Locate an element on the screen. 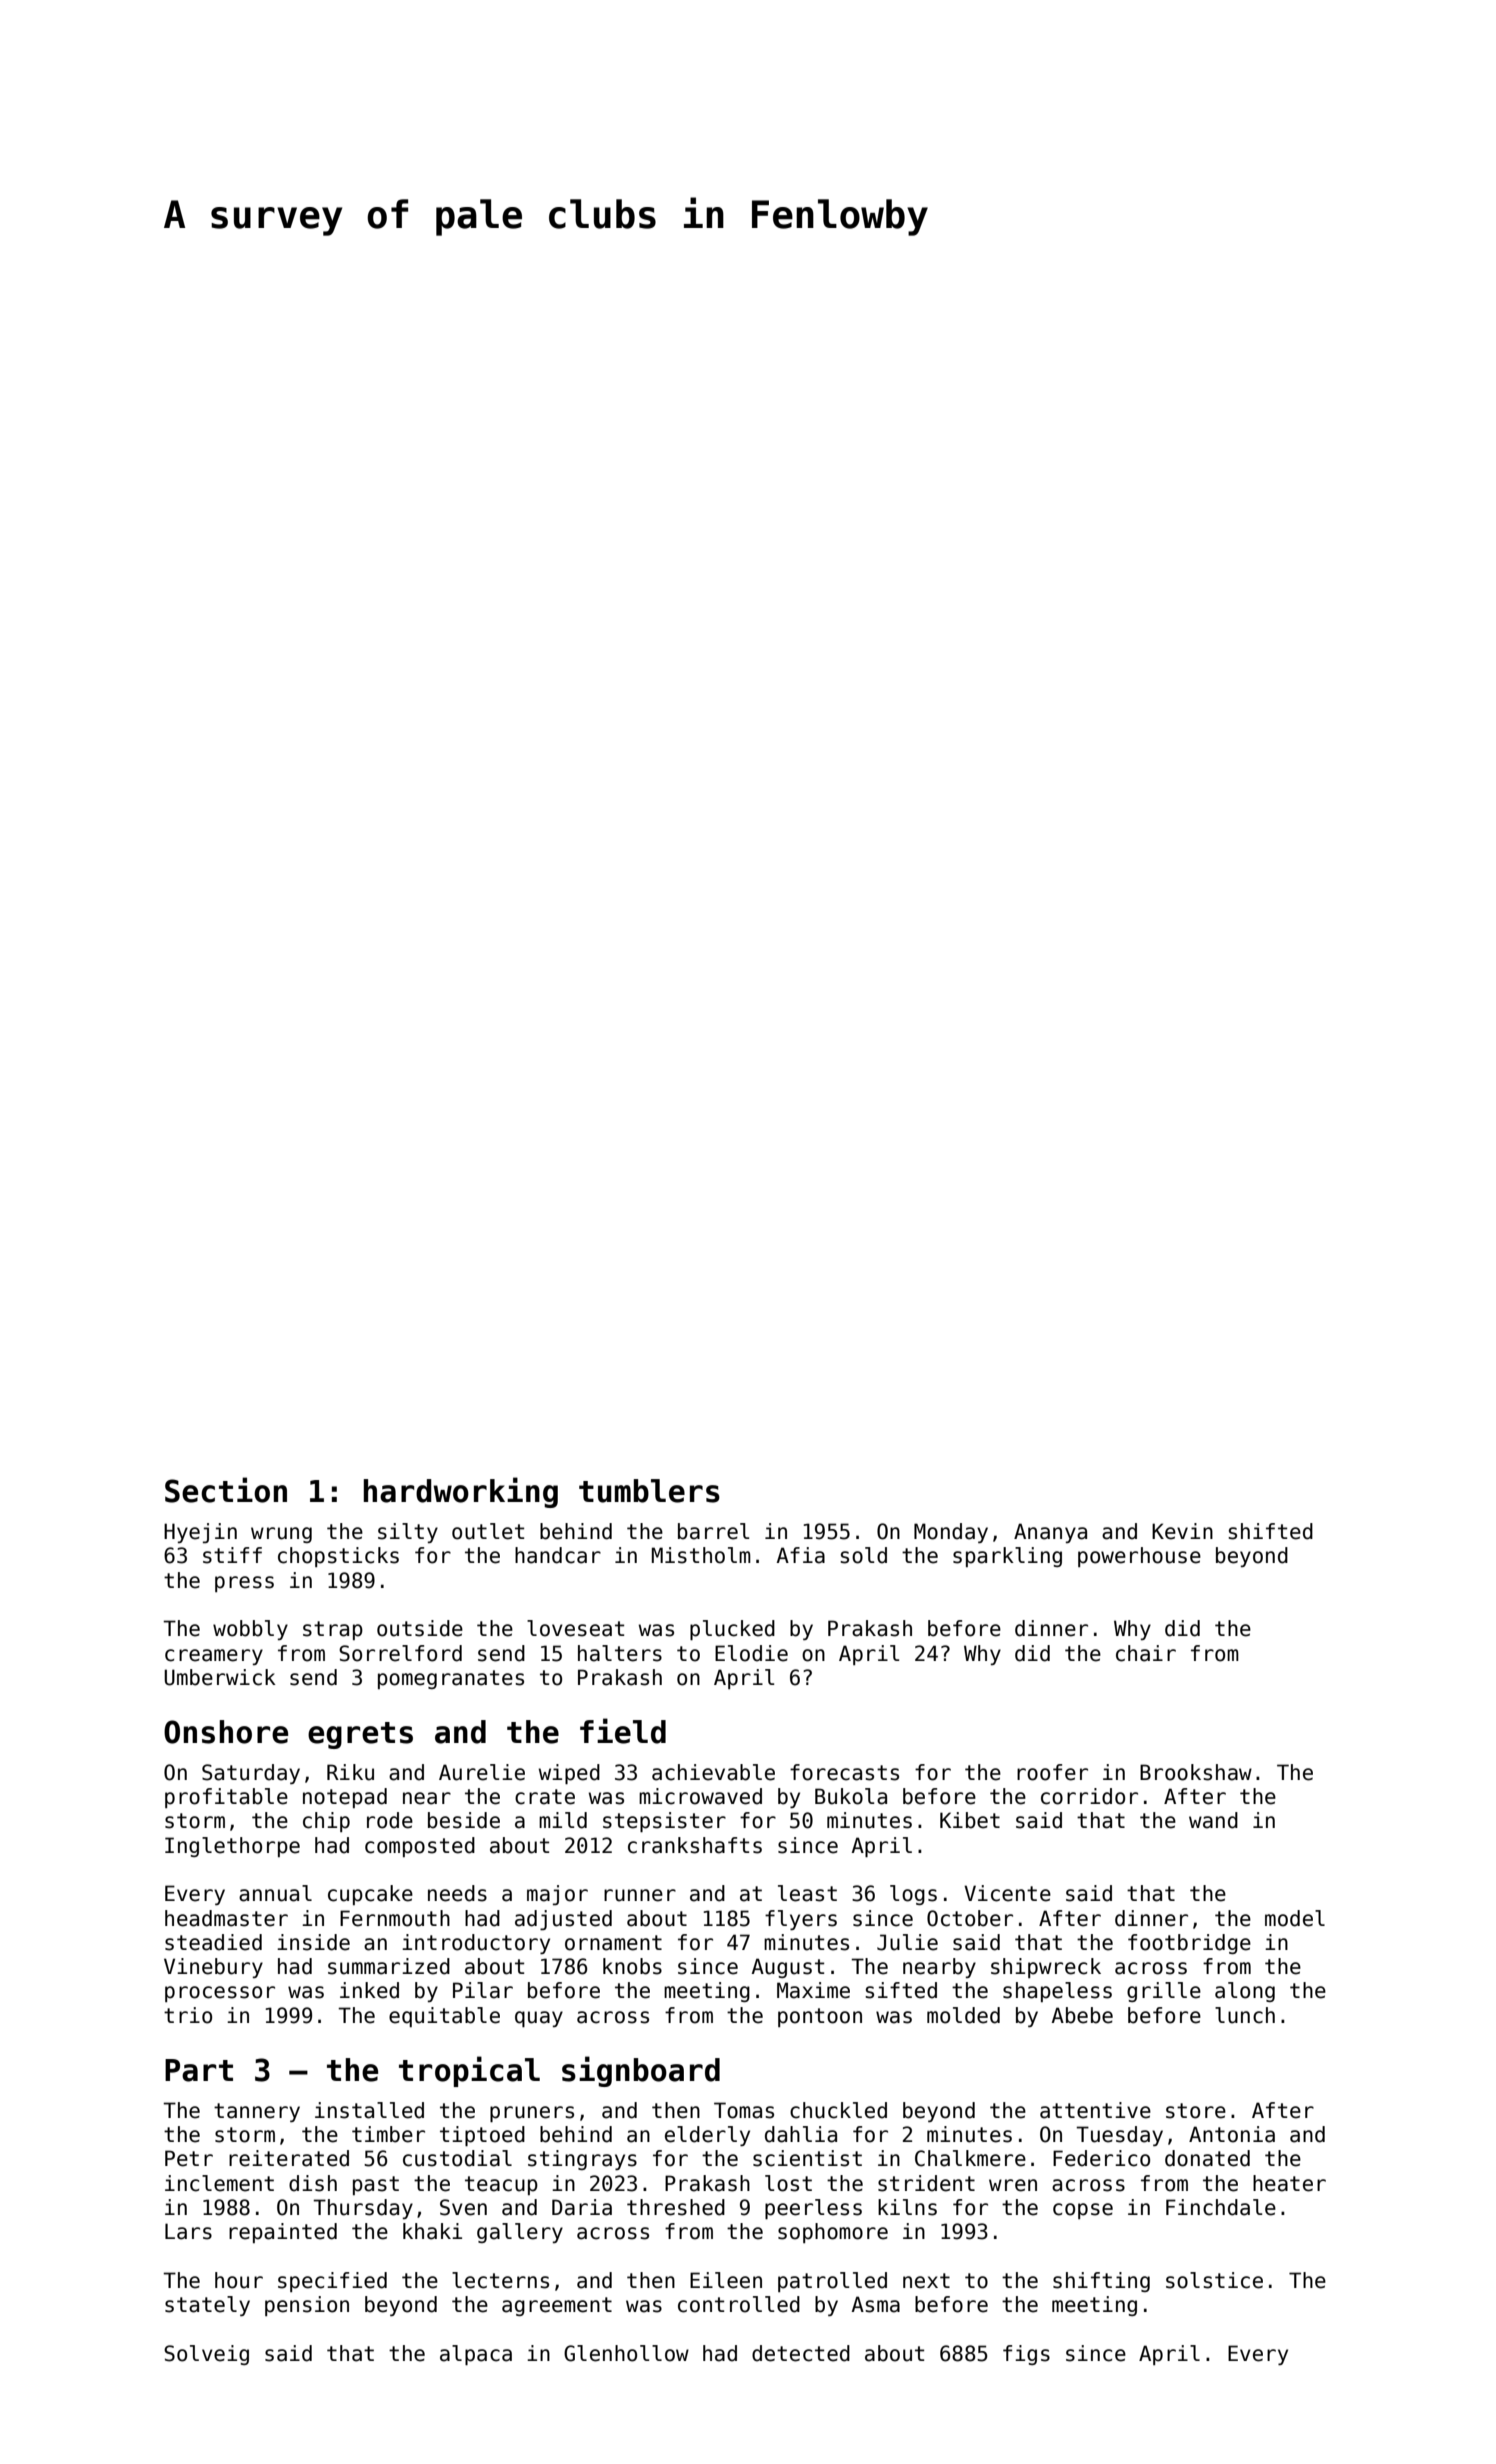 This screenshot has width=1496, height=2464. Aurelie is located at coordinates (482, 1772).
